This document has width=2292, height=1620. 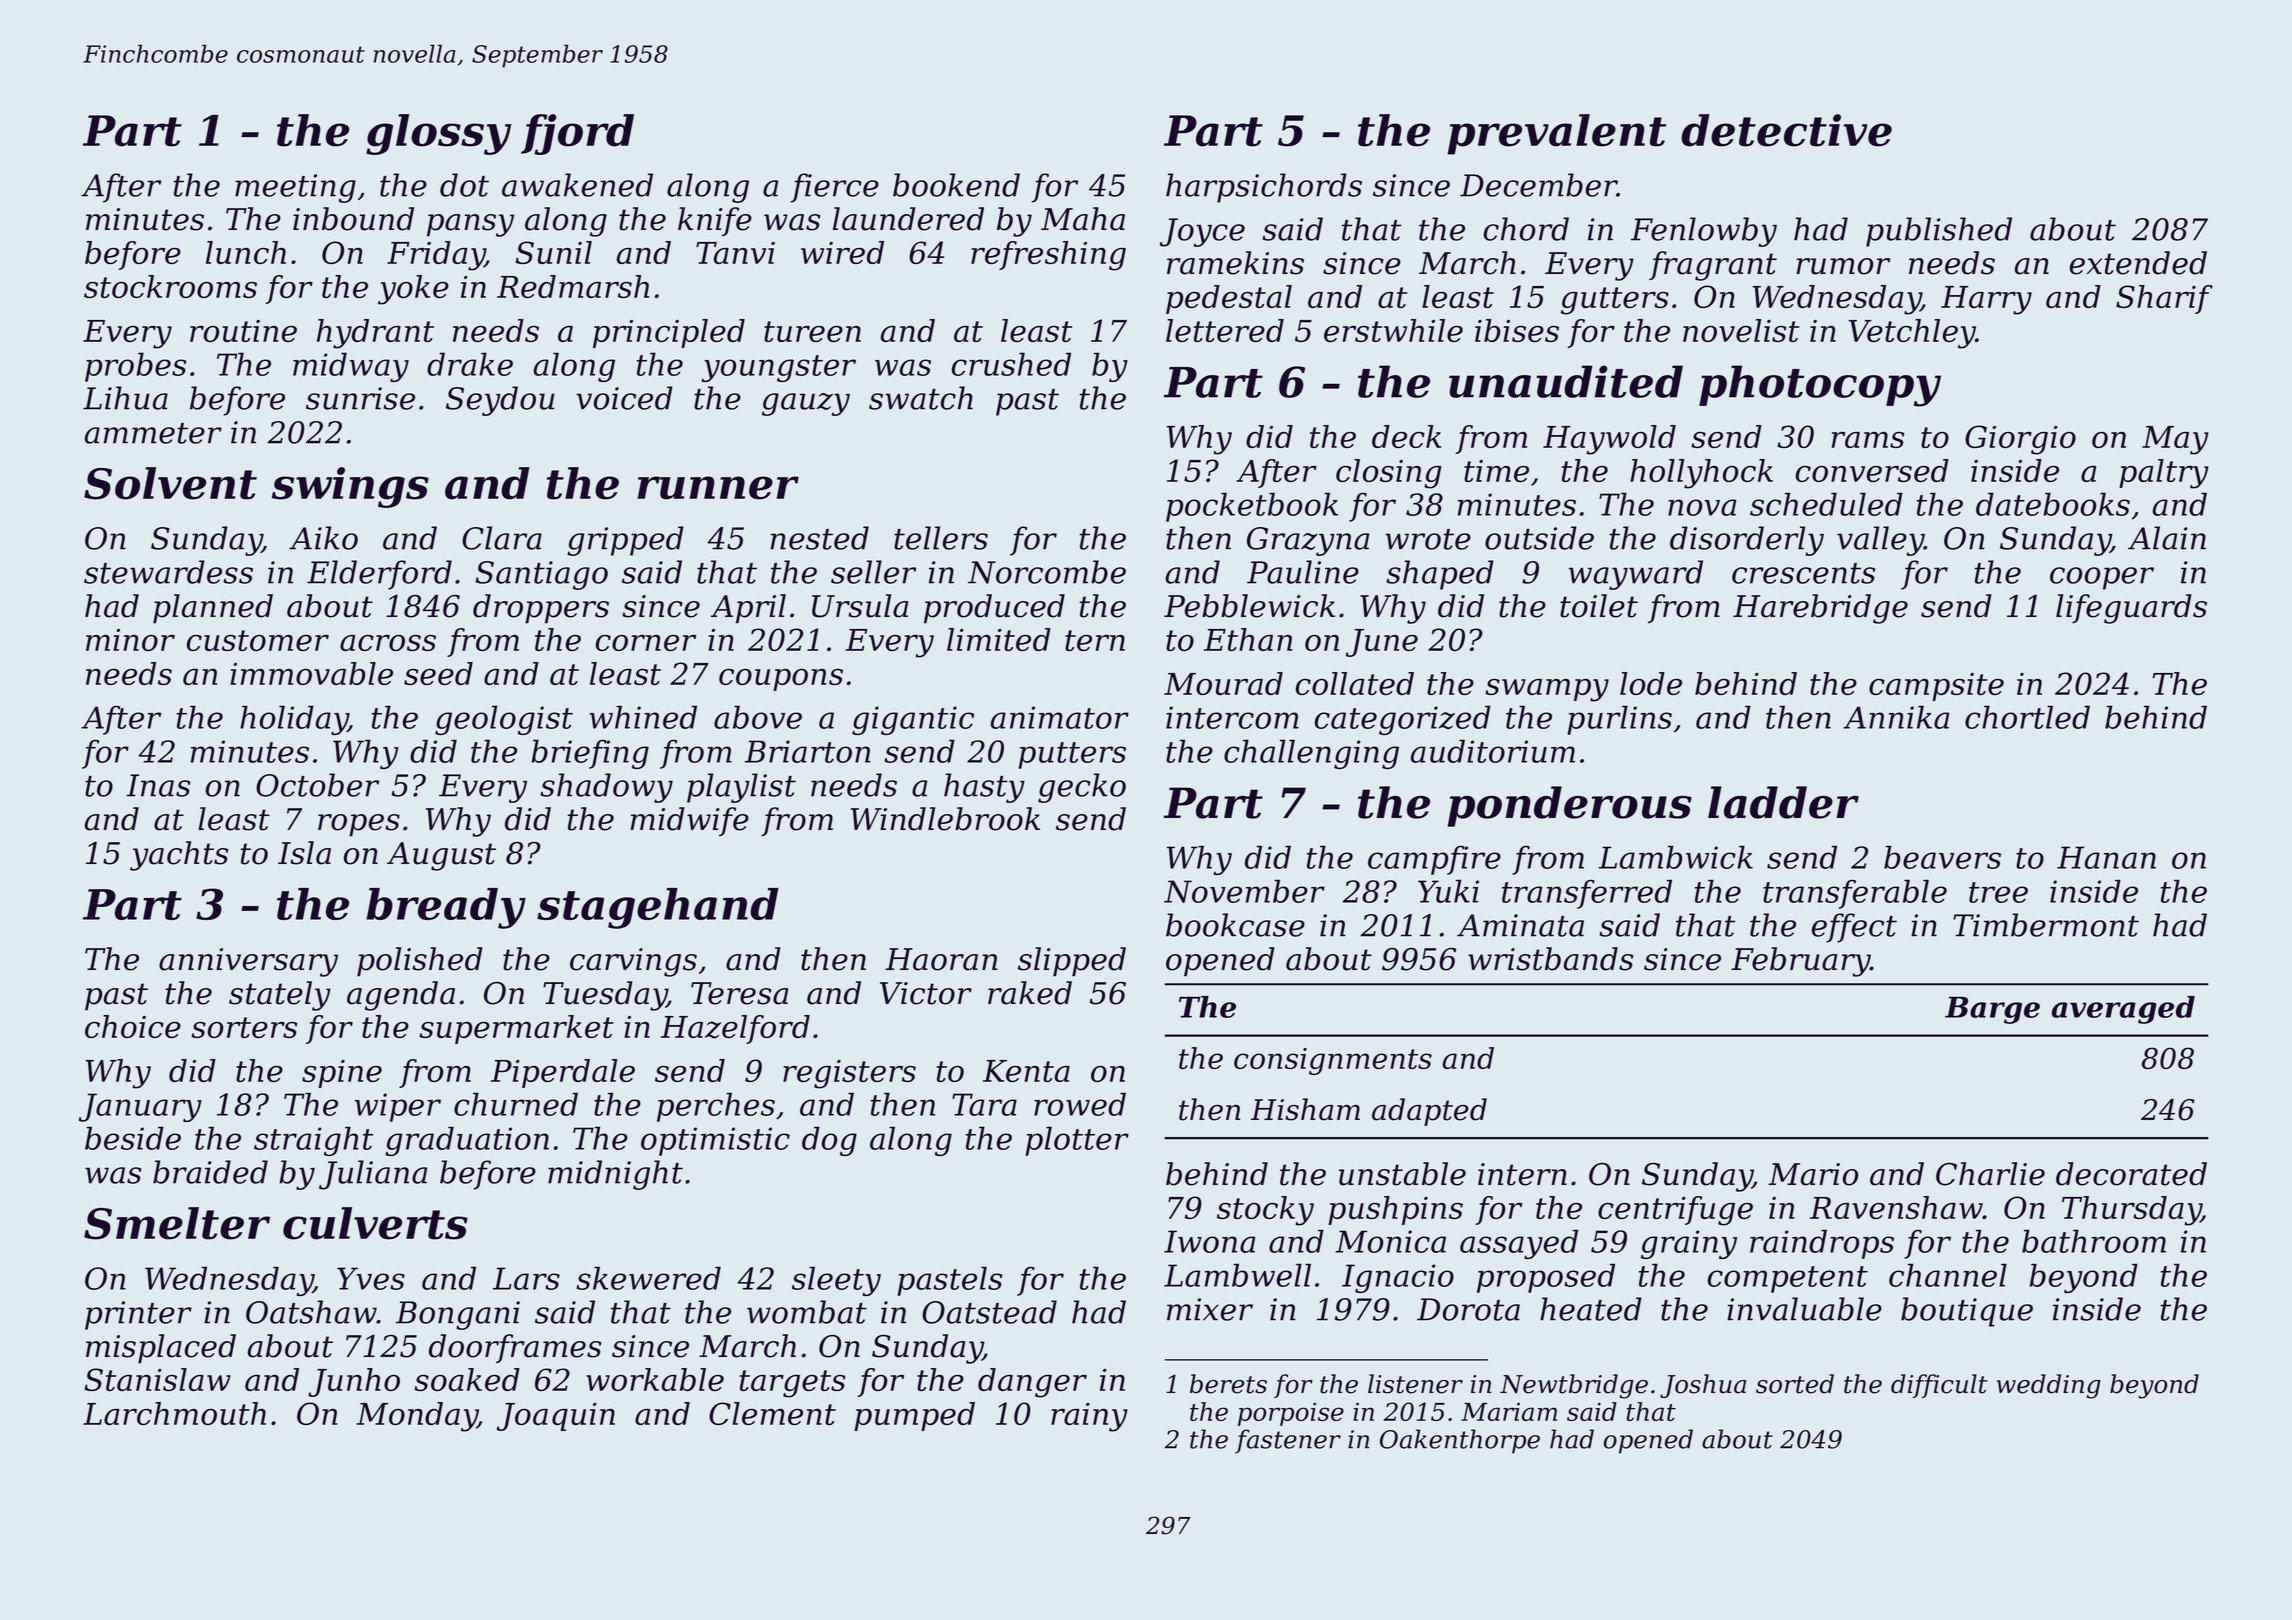 I want to click on anniversary, so click(x=248, y=962).
